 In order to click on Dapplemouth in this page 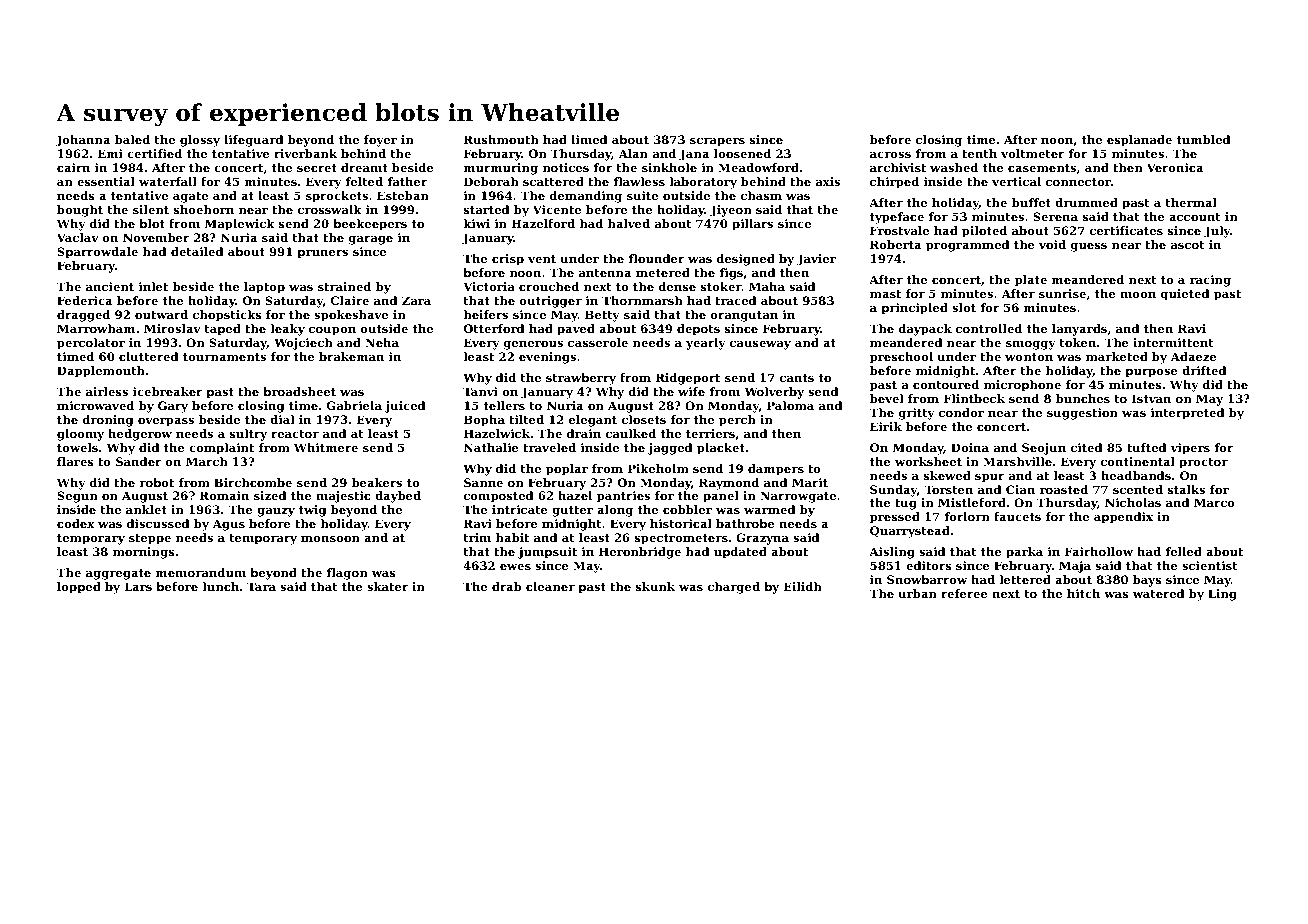, I will do `click(101, 372)`.
